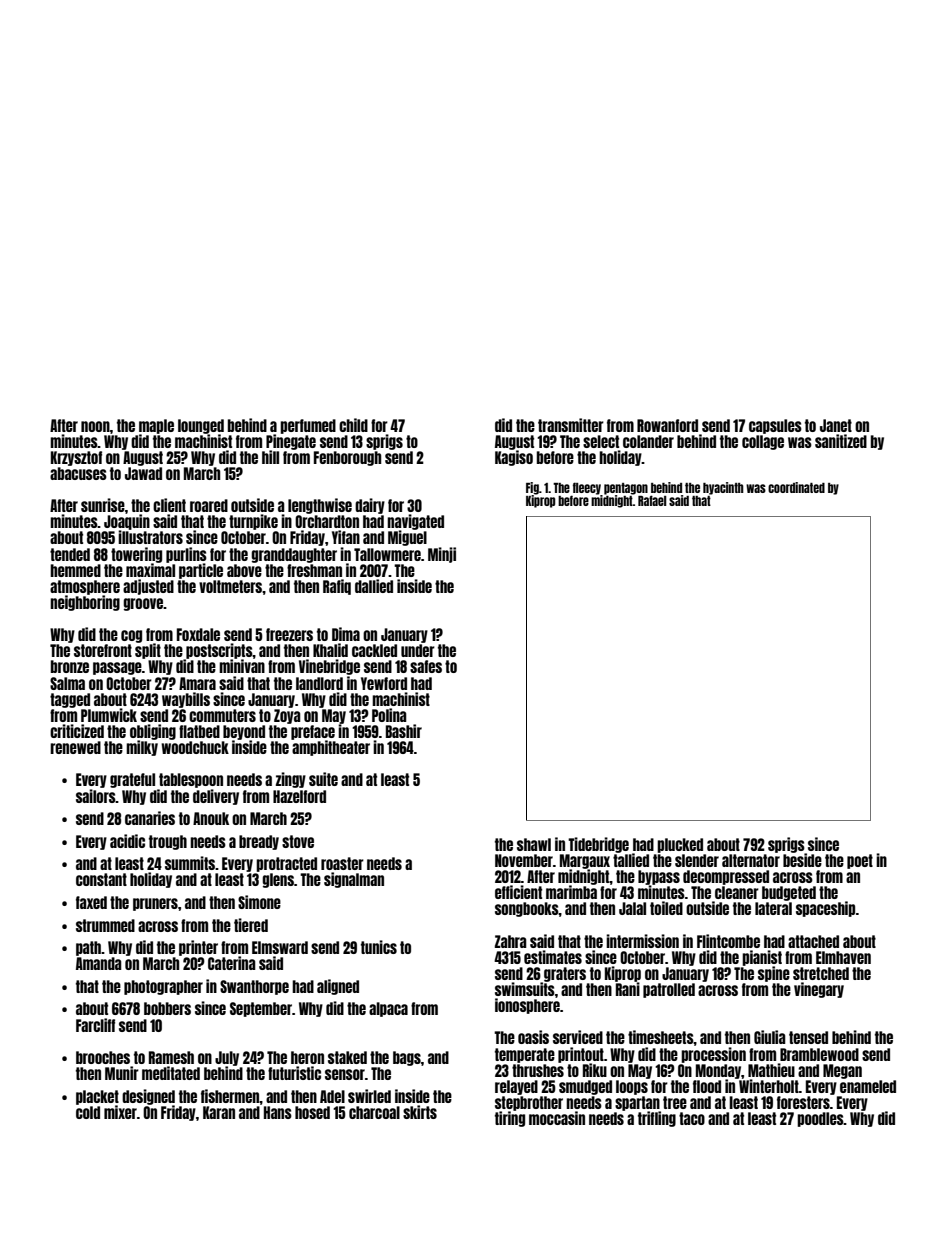 The height and width of the image is (1233, 952). Describe the element at coordinates (442, 555) in the image. I see `Minji` at that location.
